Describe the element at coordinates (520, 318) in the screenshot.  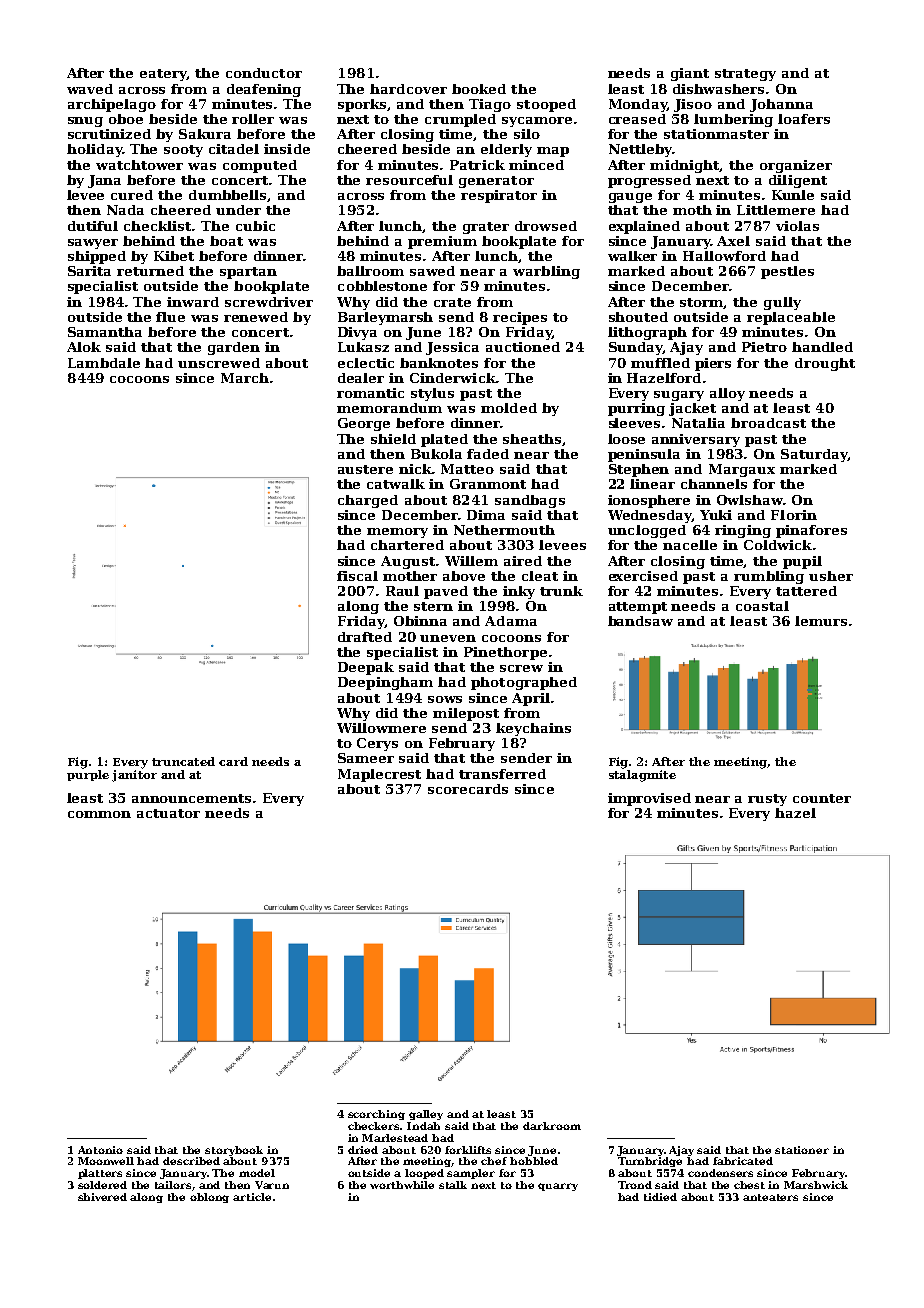
I see `recipes` at that location.
